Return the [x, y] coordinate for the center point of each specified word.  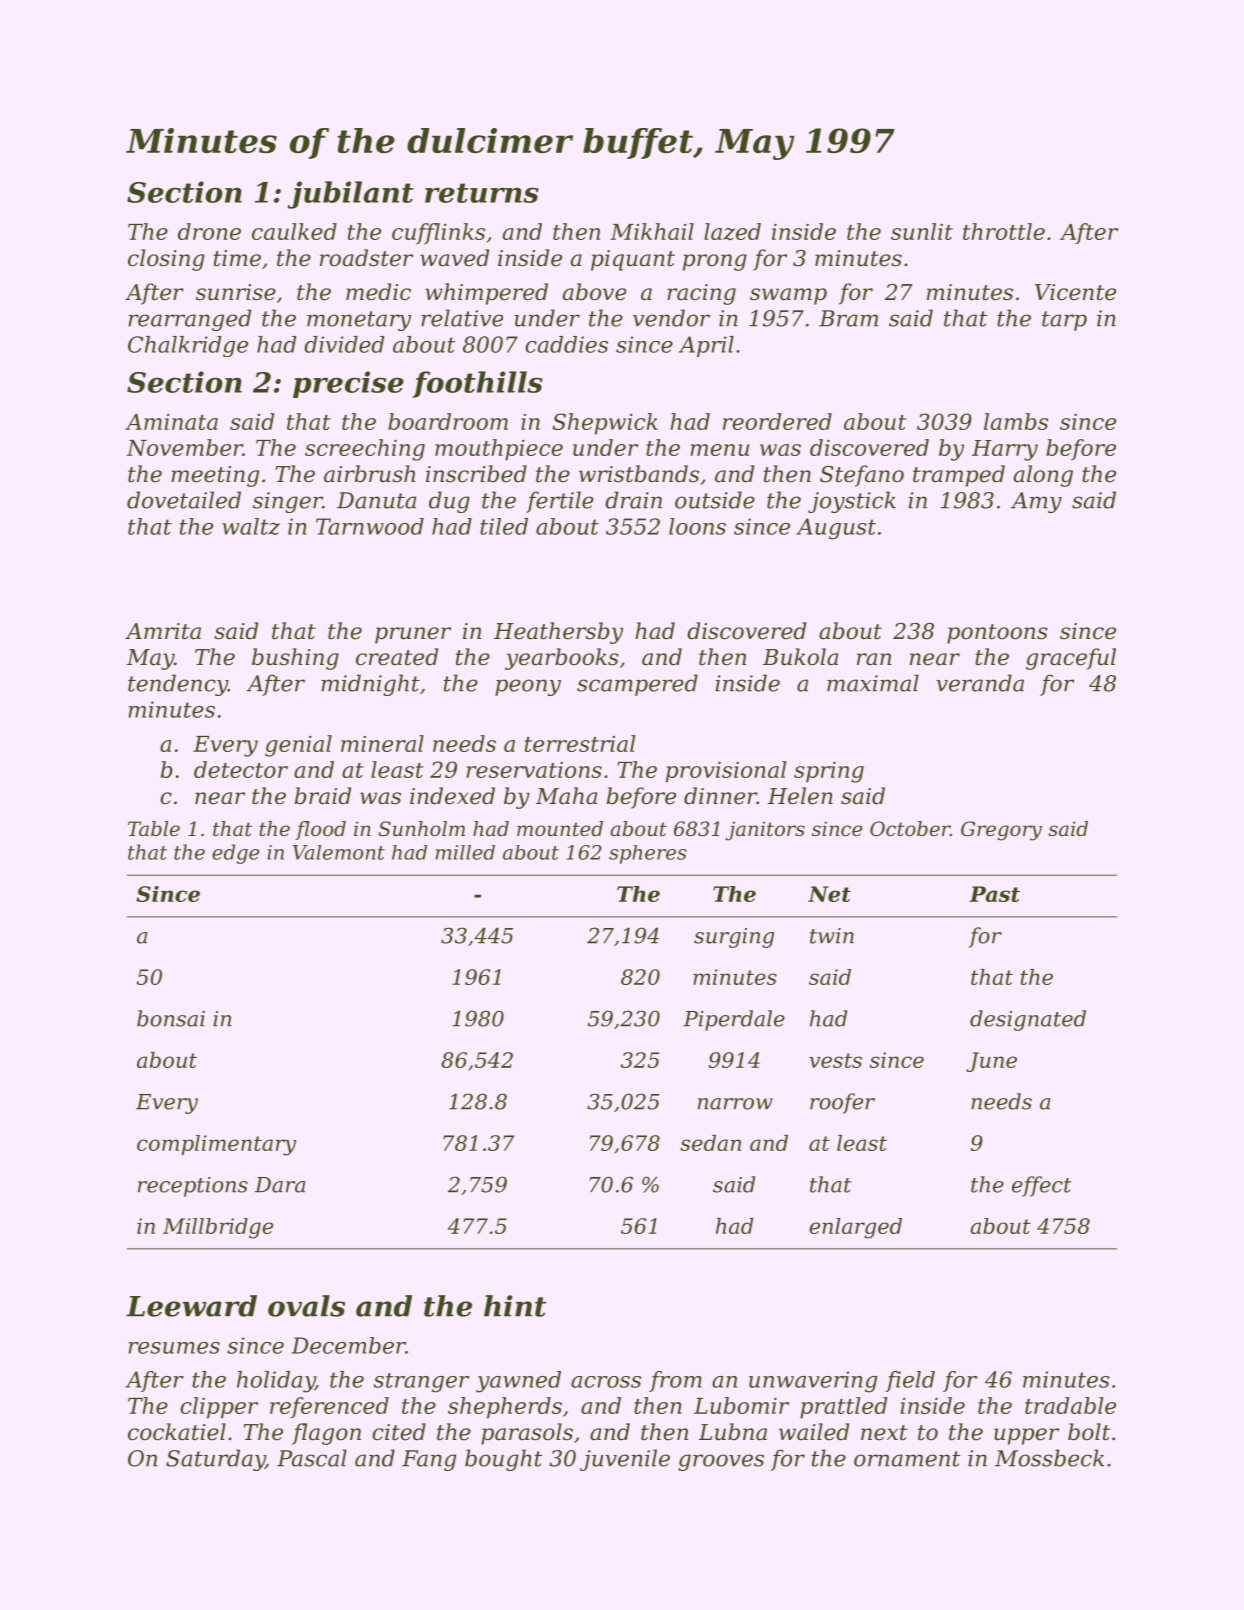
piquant [633, 260]
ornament [907, 1459]
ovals [306, 1306]
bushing [295, 659]
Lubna [733, 1432]
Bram [848, 318]
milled [465, 852]
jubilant [351, 195]
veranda [980, 683]
